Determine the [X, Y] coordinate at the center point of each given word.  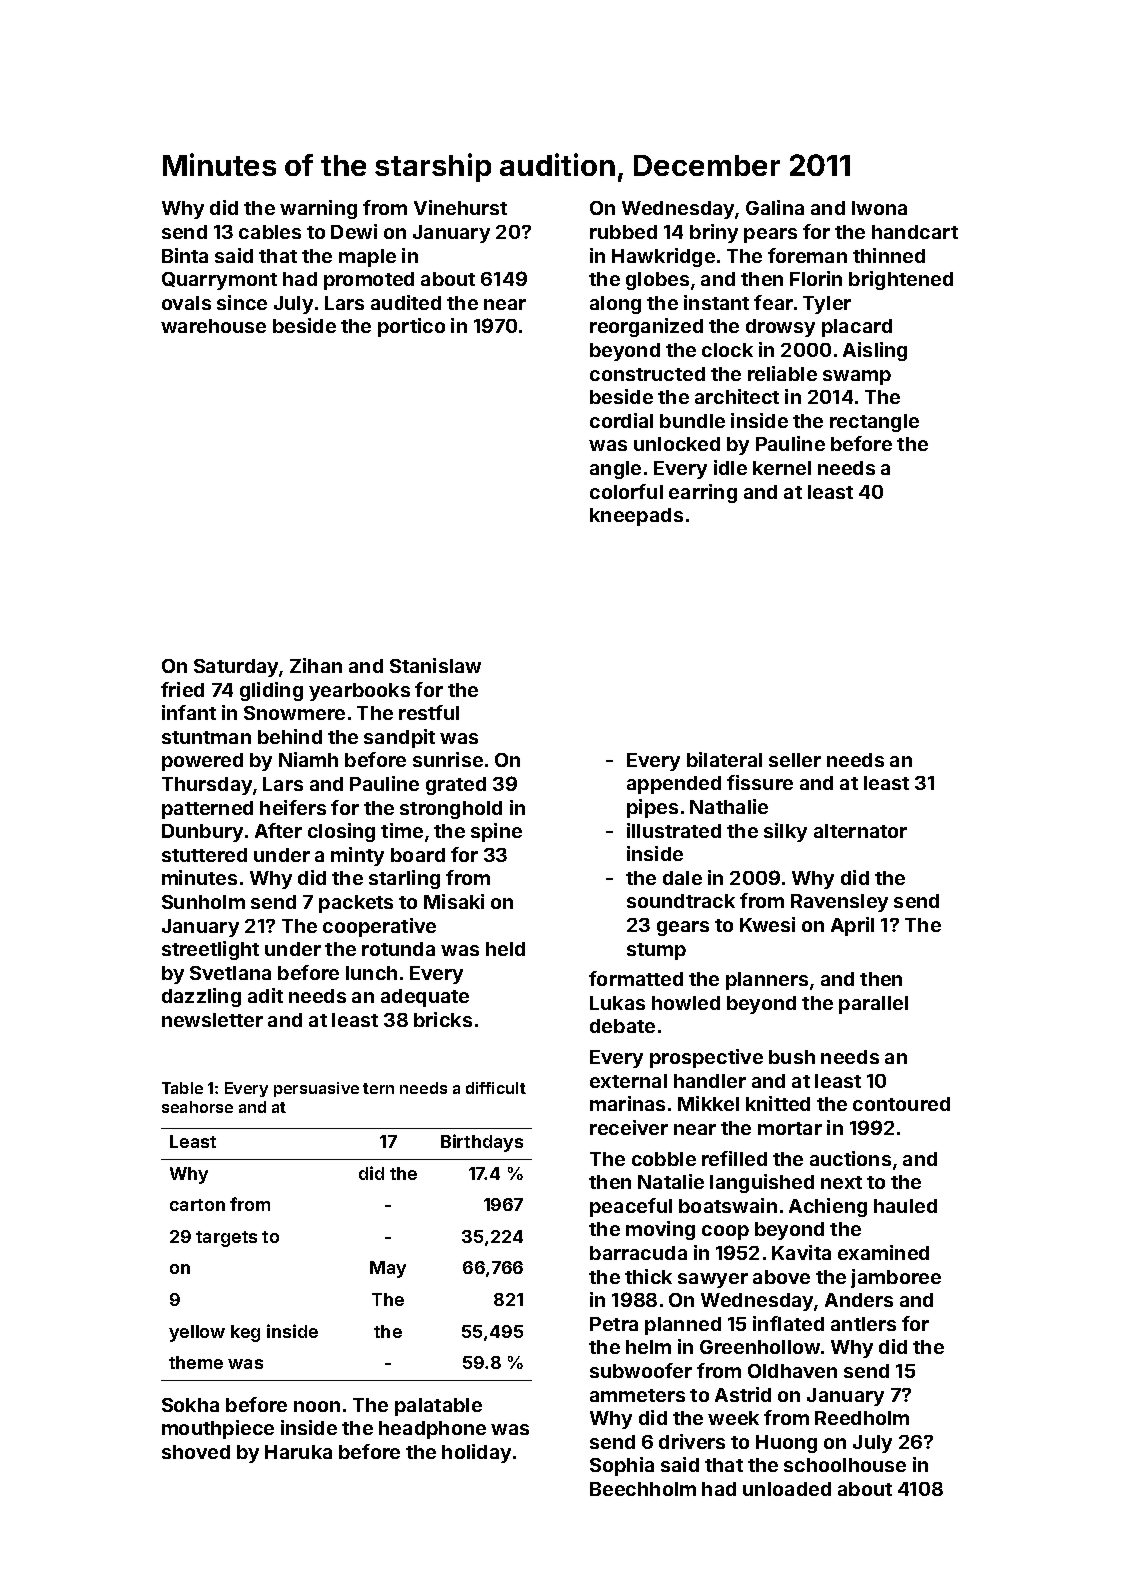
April [852, 926]
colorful [626, 491]
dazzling [201, 997]
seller [795, 760]
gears [683, 928]
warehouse [213, 326]
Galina [775, 207]
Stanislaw [435, 665]
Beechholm [643, 1489]
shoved [196, 1452]
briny [714, 233]
